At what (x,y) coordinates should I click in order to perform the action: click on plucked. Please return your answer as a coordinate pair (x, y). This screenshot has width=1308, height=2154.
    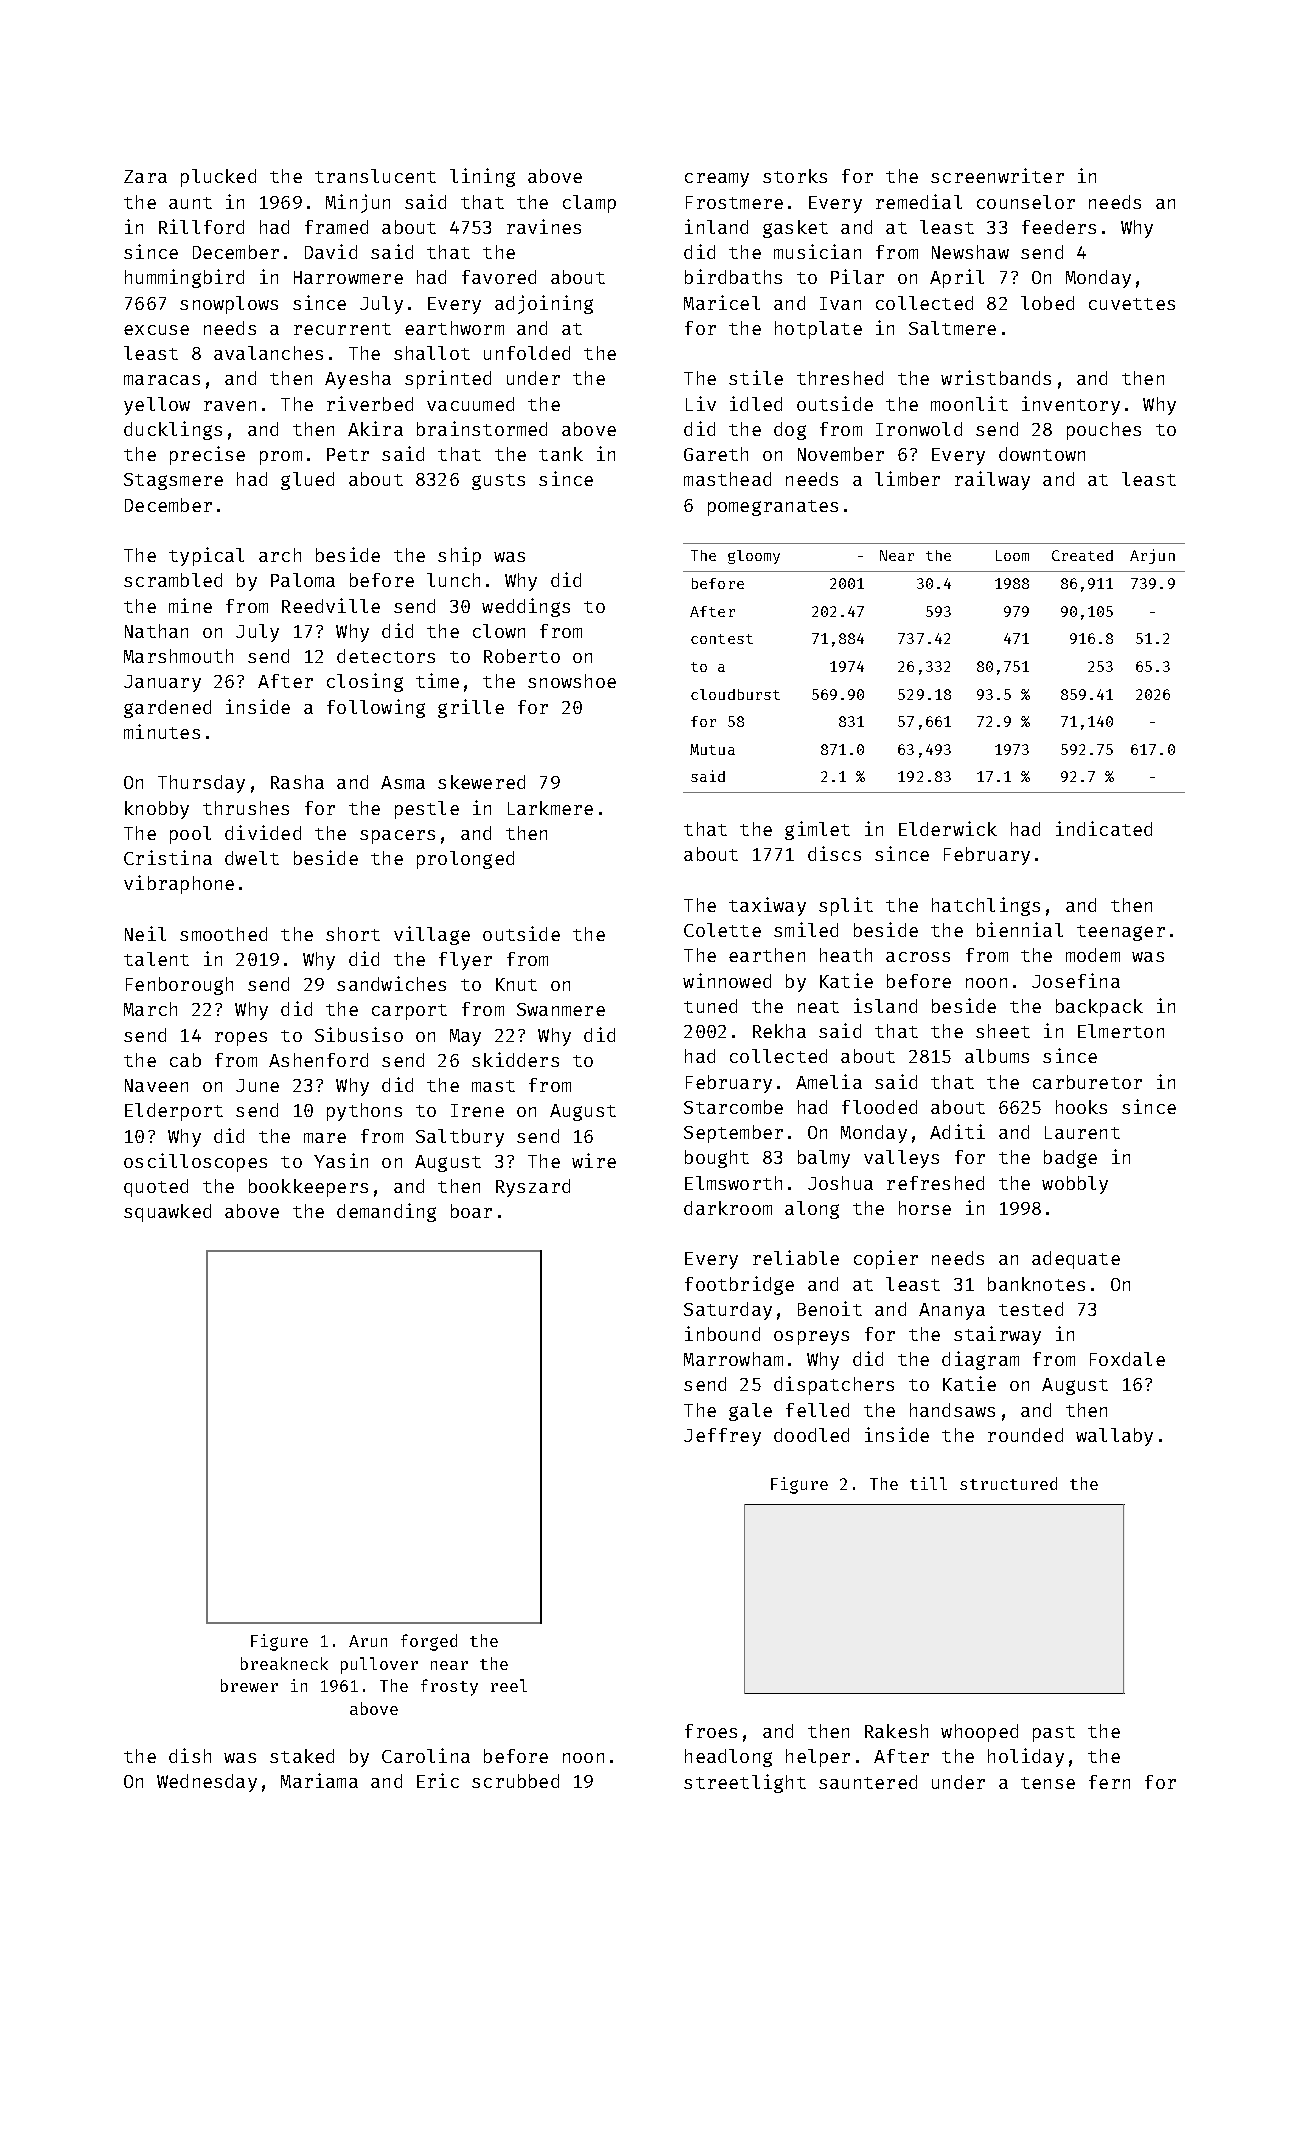
    Looking at the image, I should click on (218, 178).
